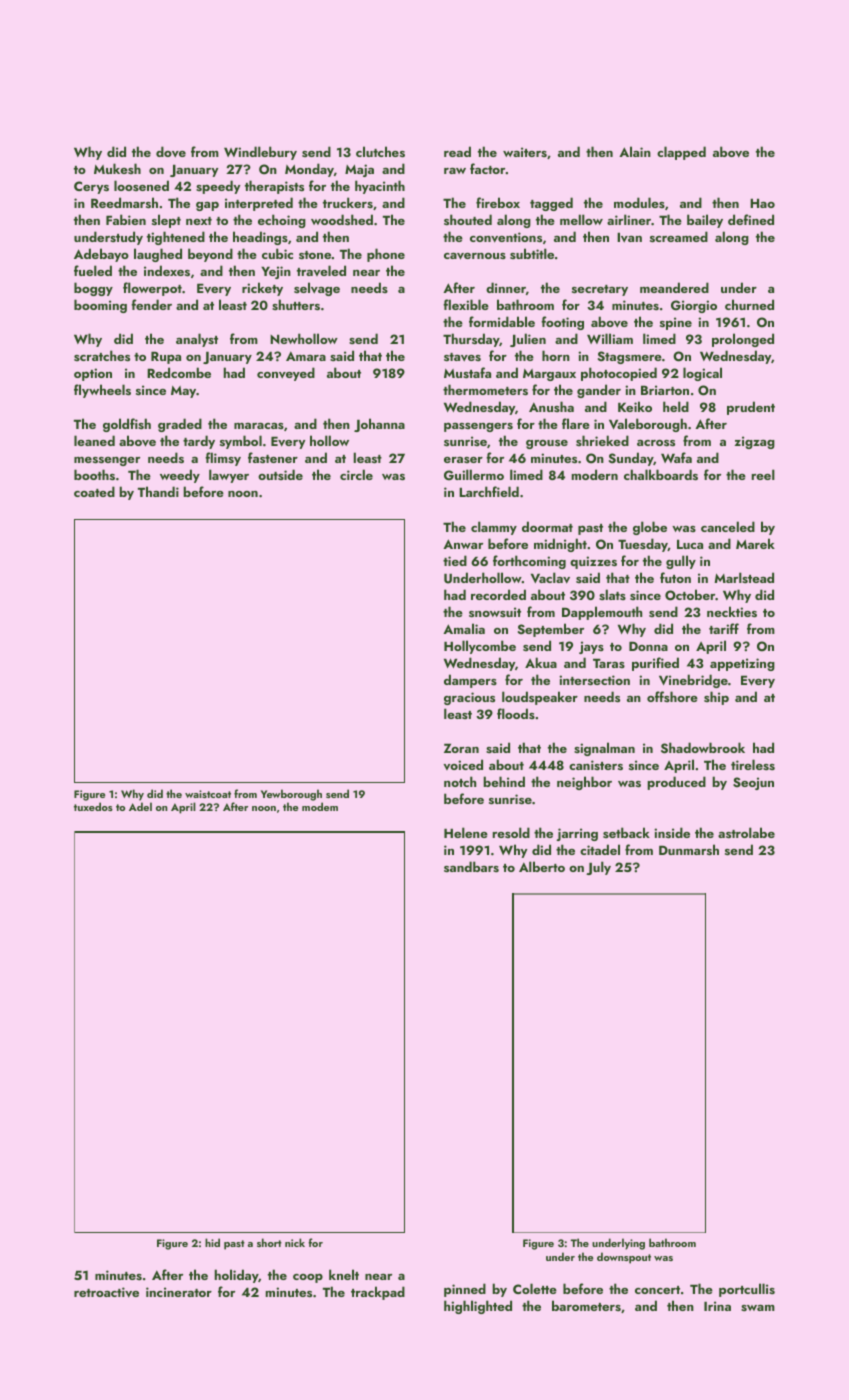 The height and width of the screenshot is (1400, 849). What do you see at coordinates (208, 794) in the screenshot?
I see `waistcoat` at bounding box center [208, 794].
